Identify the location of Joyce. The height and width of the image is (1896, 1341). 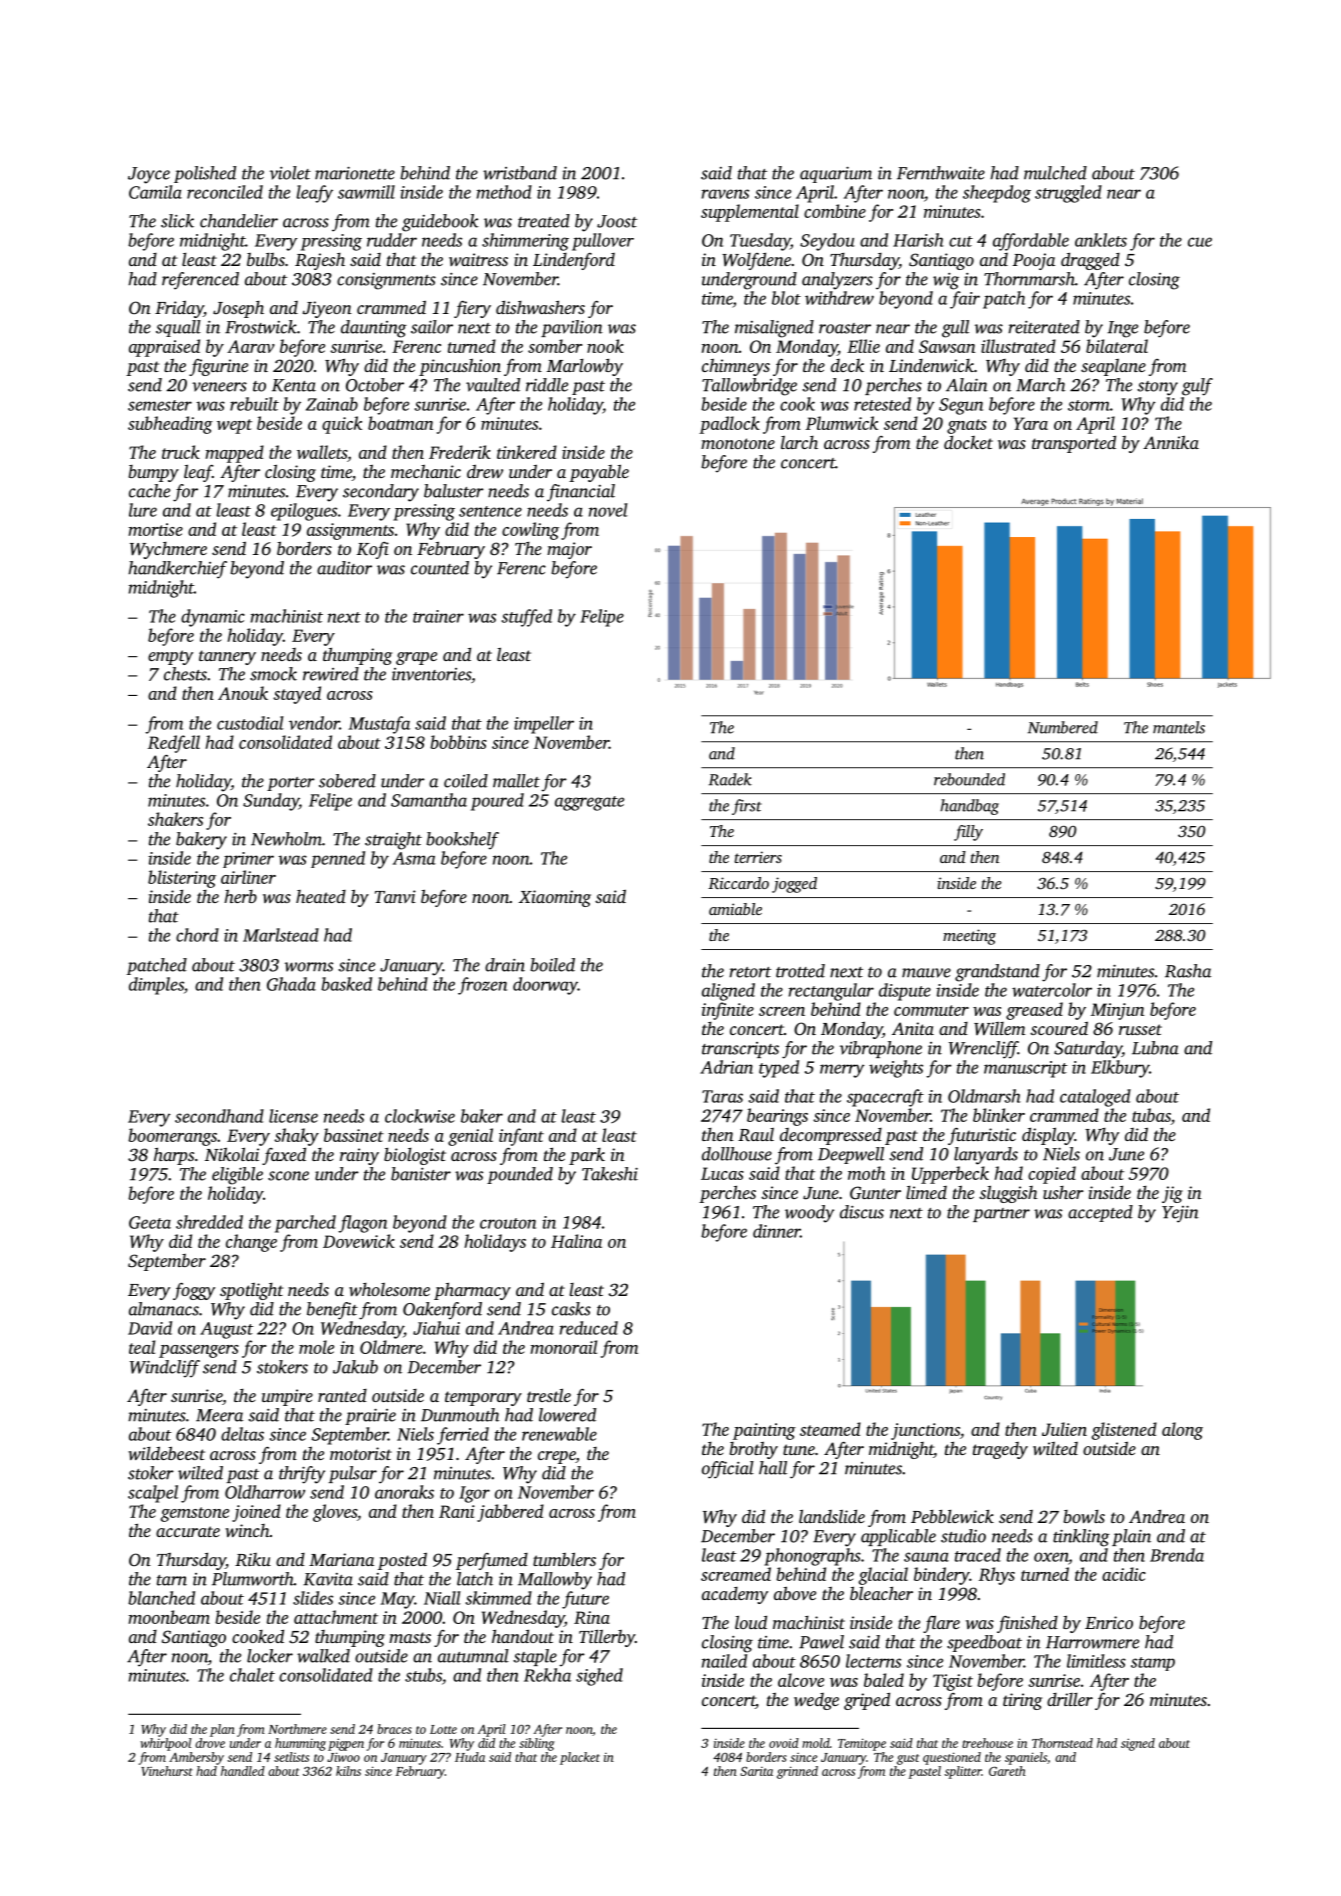
(149, 175).
